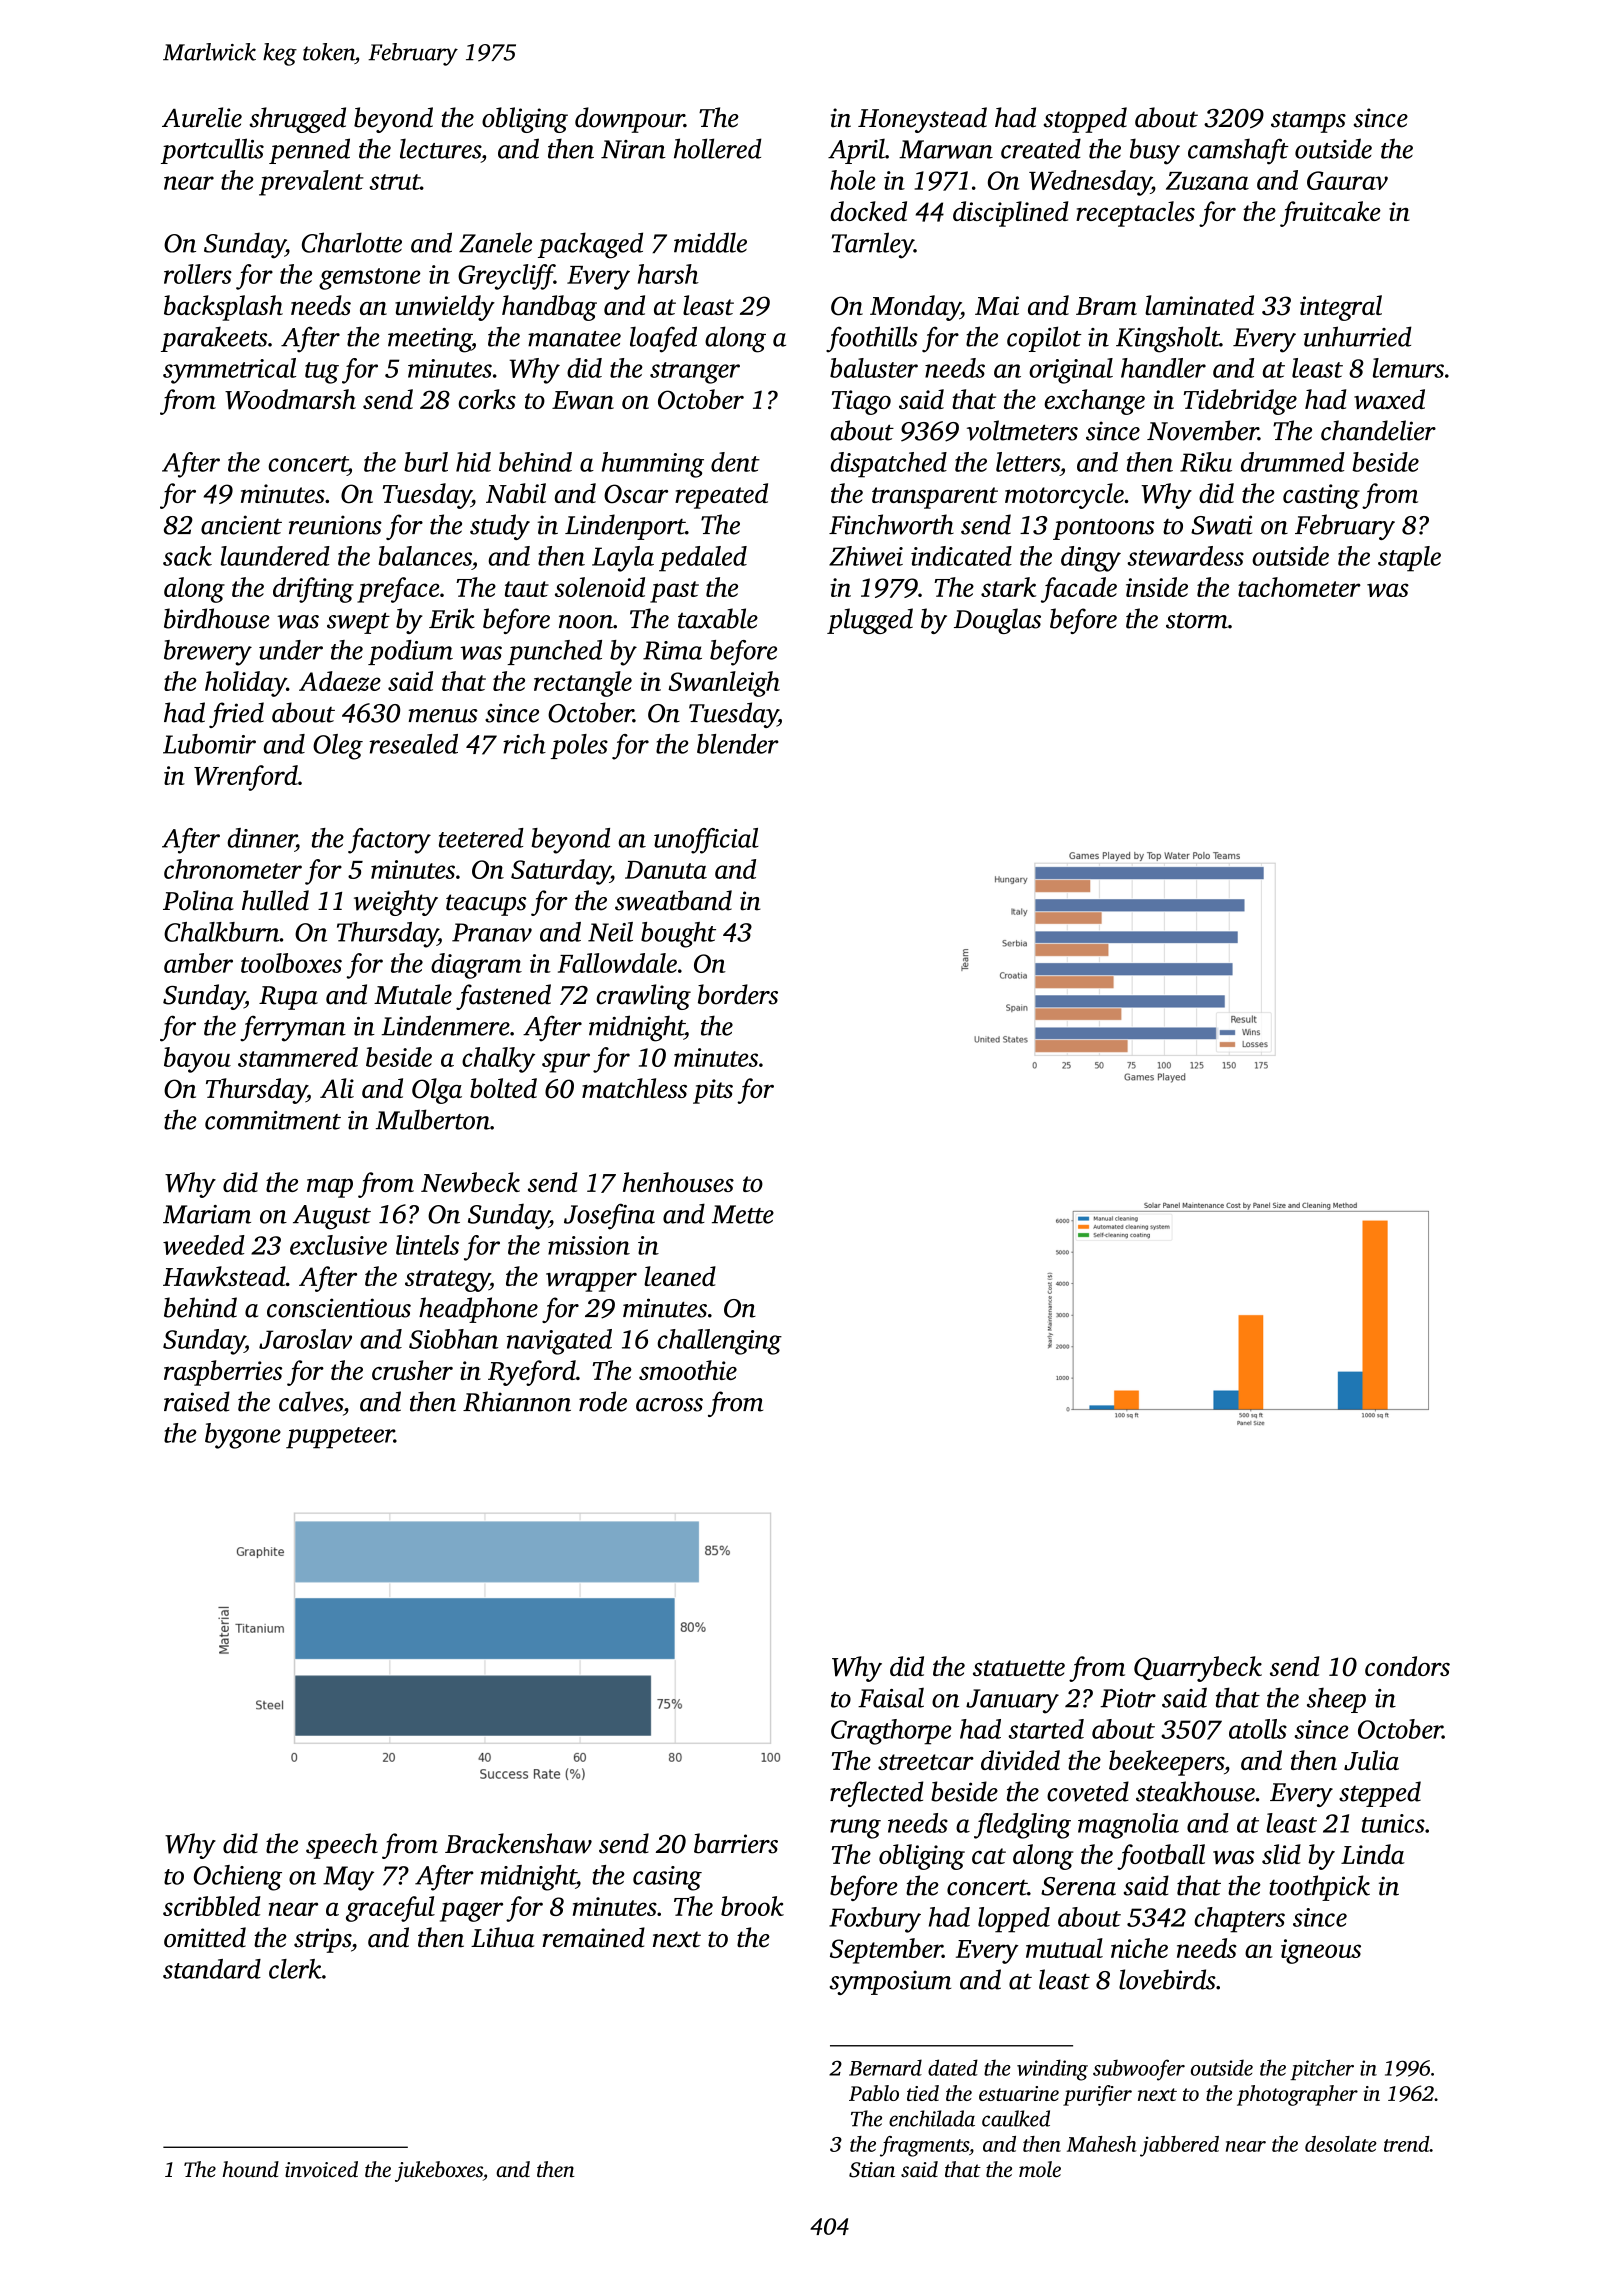 The height and width of the document is (2292, 1620). Describe the element at coordinates (1341, 2144) in the document. I see `desolate` at that location.
